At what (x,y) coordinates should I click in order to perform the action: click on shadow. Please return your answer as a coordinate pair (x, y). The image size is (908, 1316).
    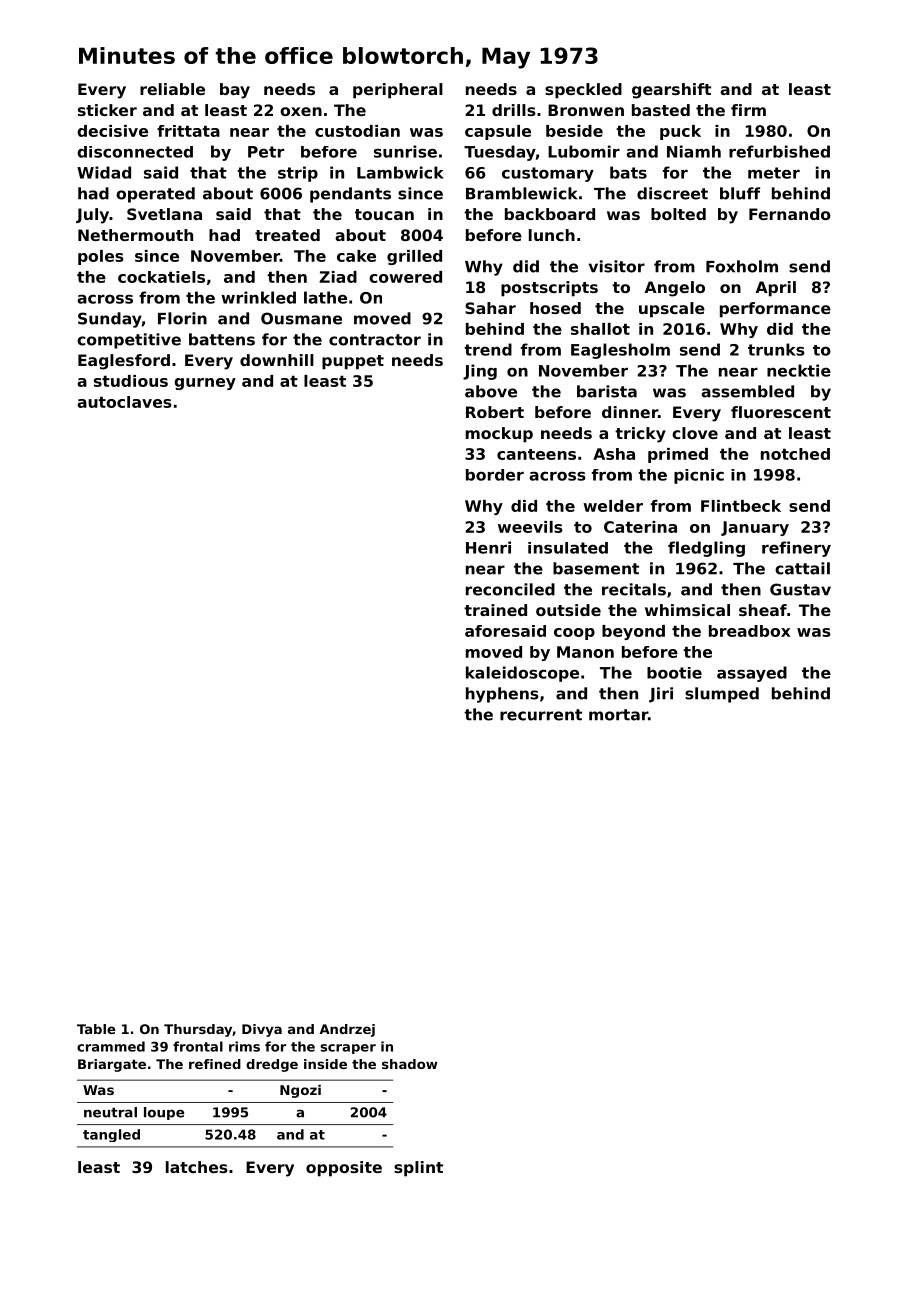
    Looking at the image, I should click on (410, 1064).
